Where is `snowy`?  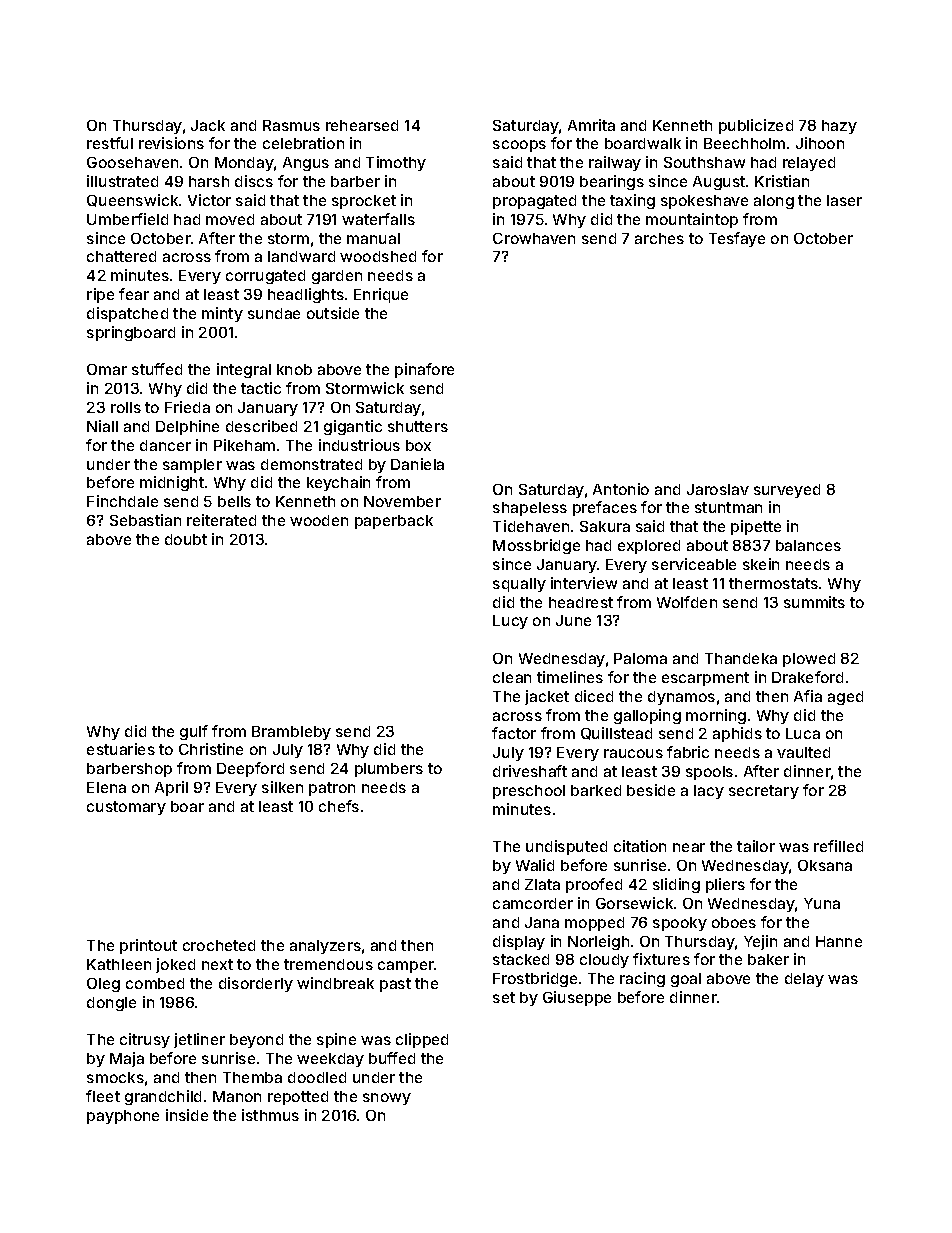
snowy is located at coordinates (387, 1099).
